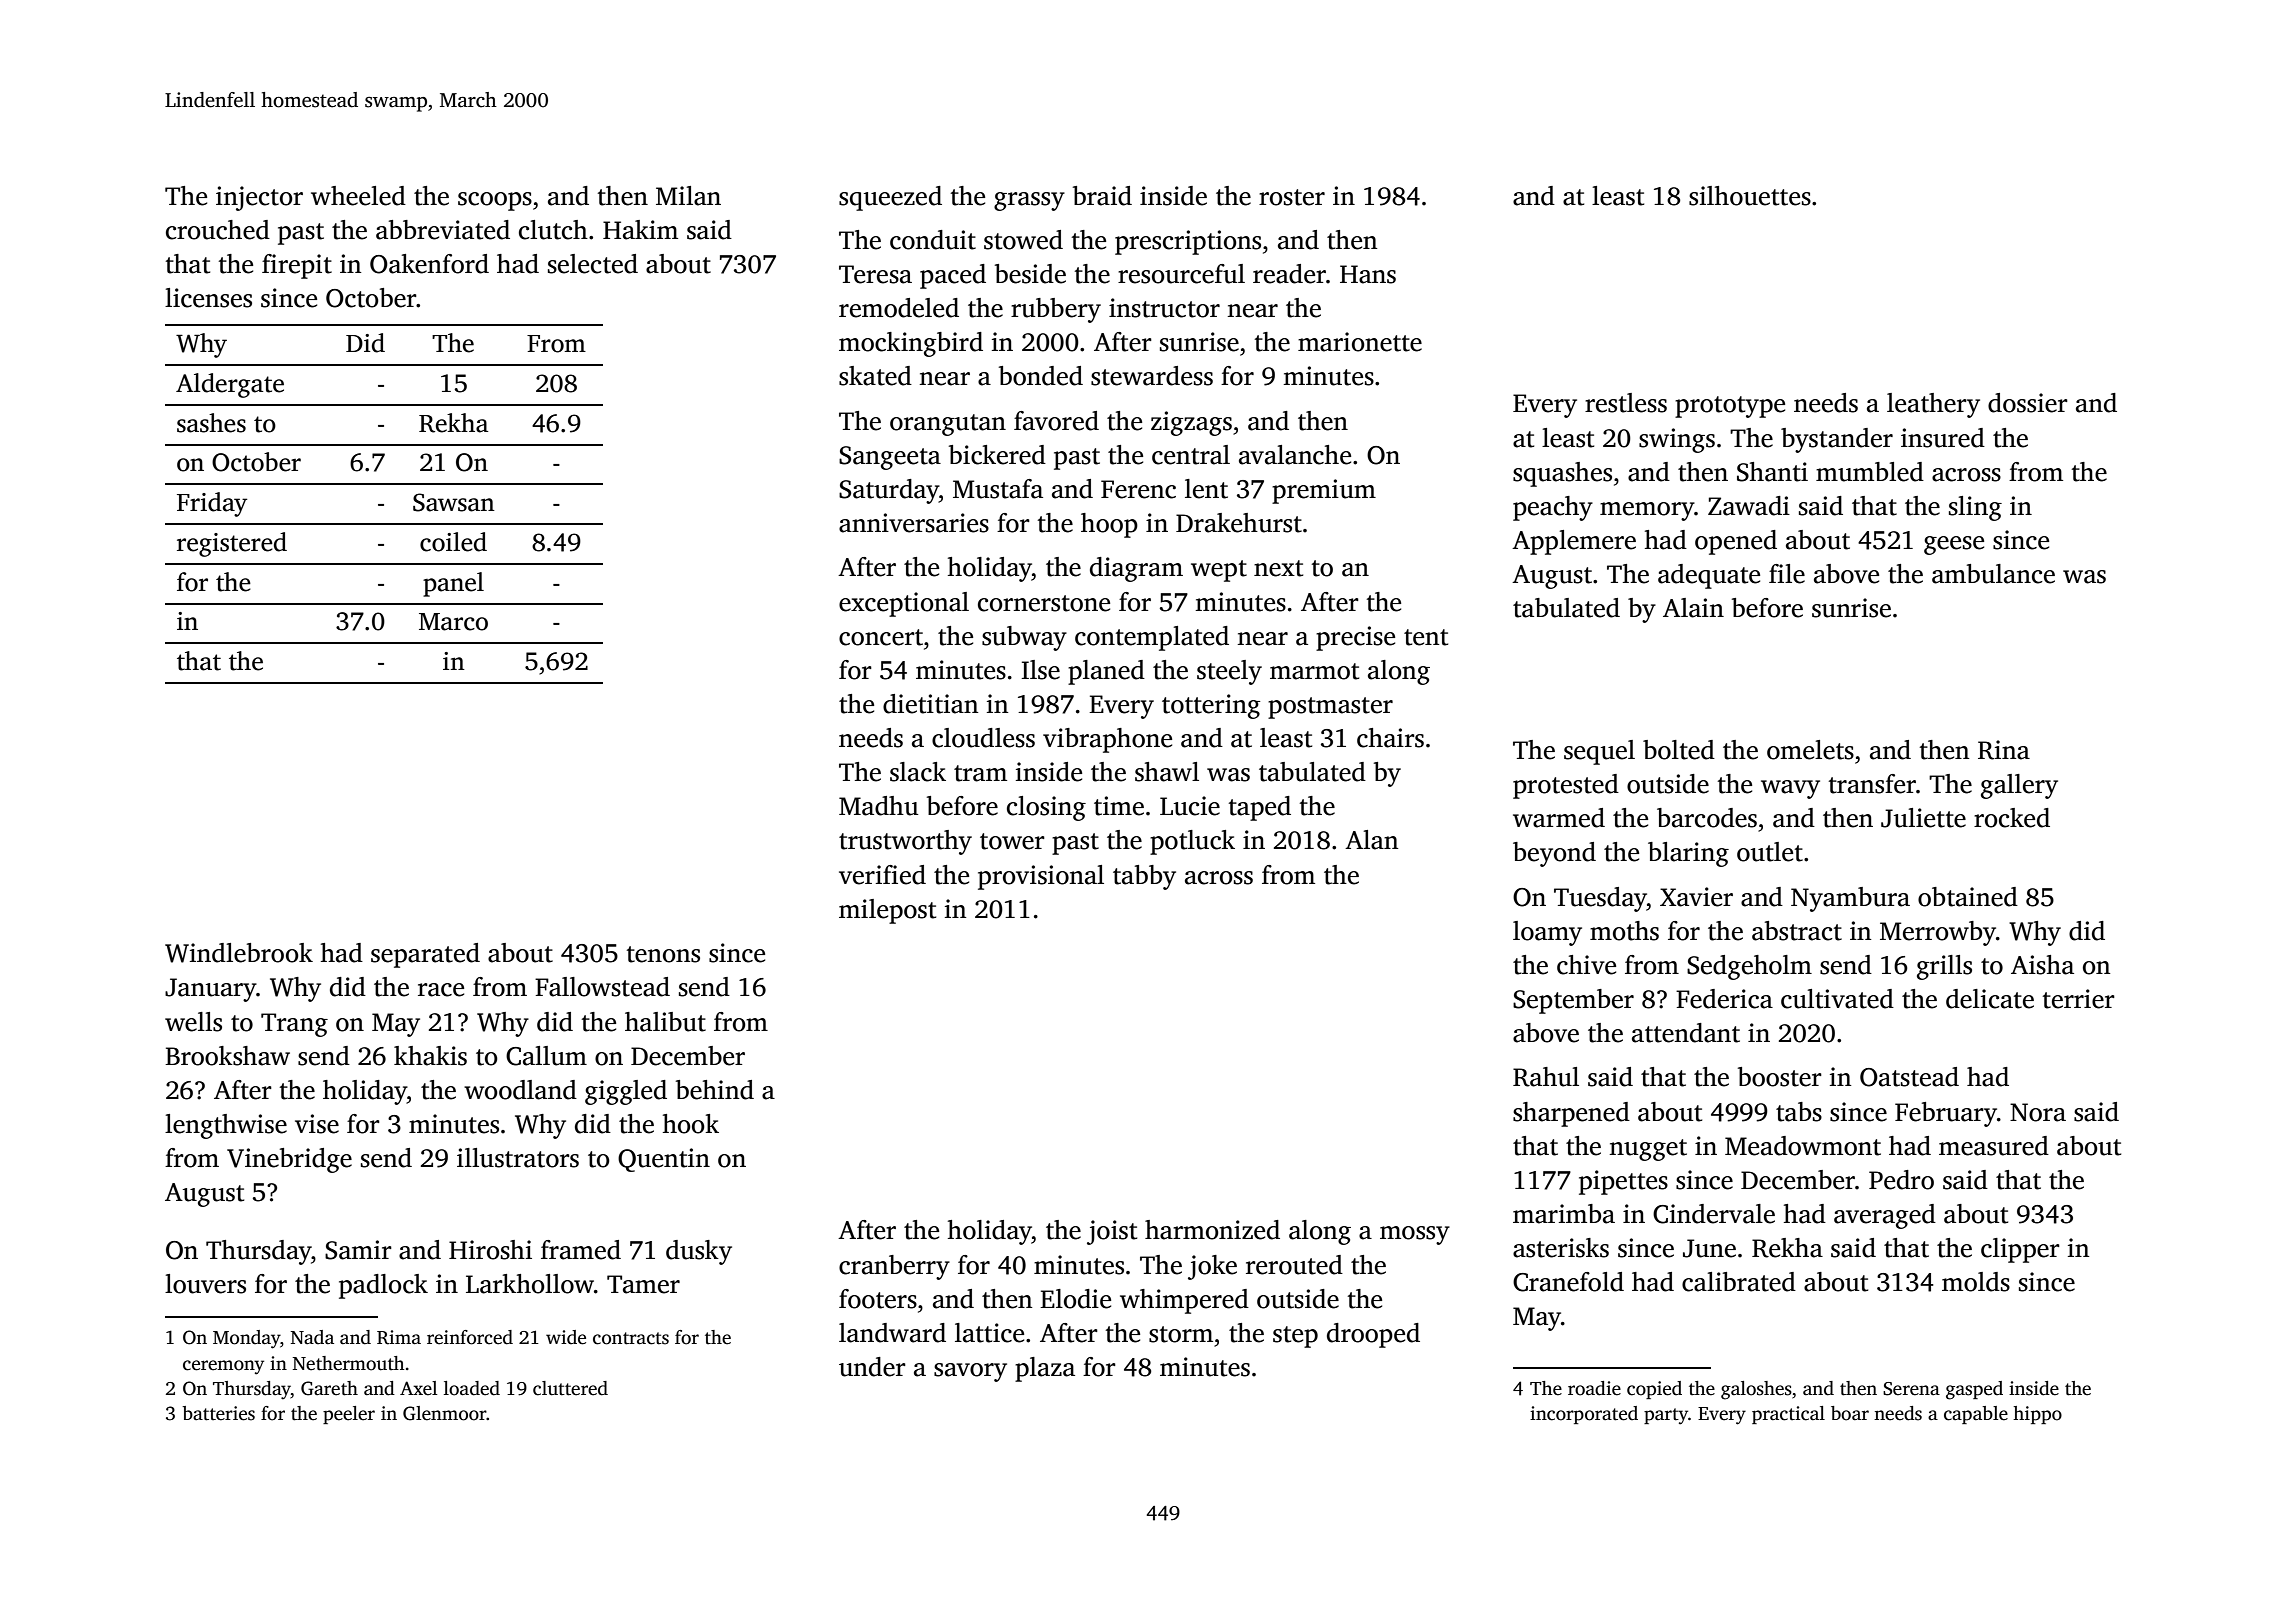 This document has height=1620, width=2292. What do you see at coordinates (1324, 491) in the document?
I see `premium` at bounding box center [1324, 491].
